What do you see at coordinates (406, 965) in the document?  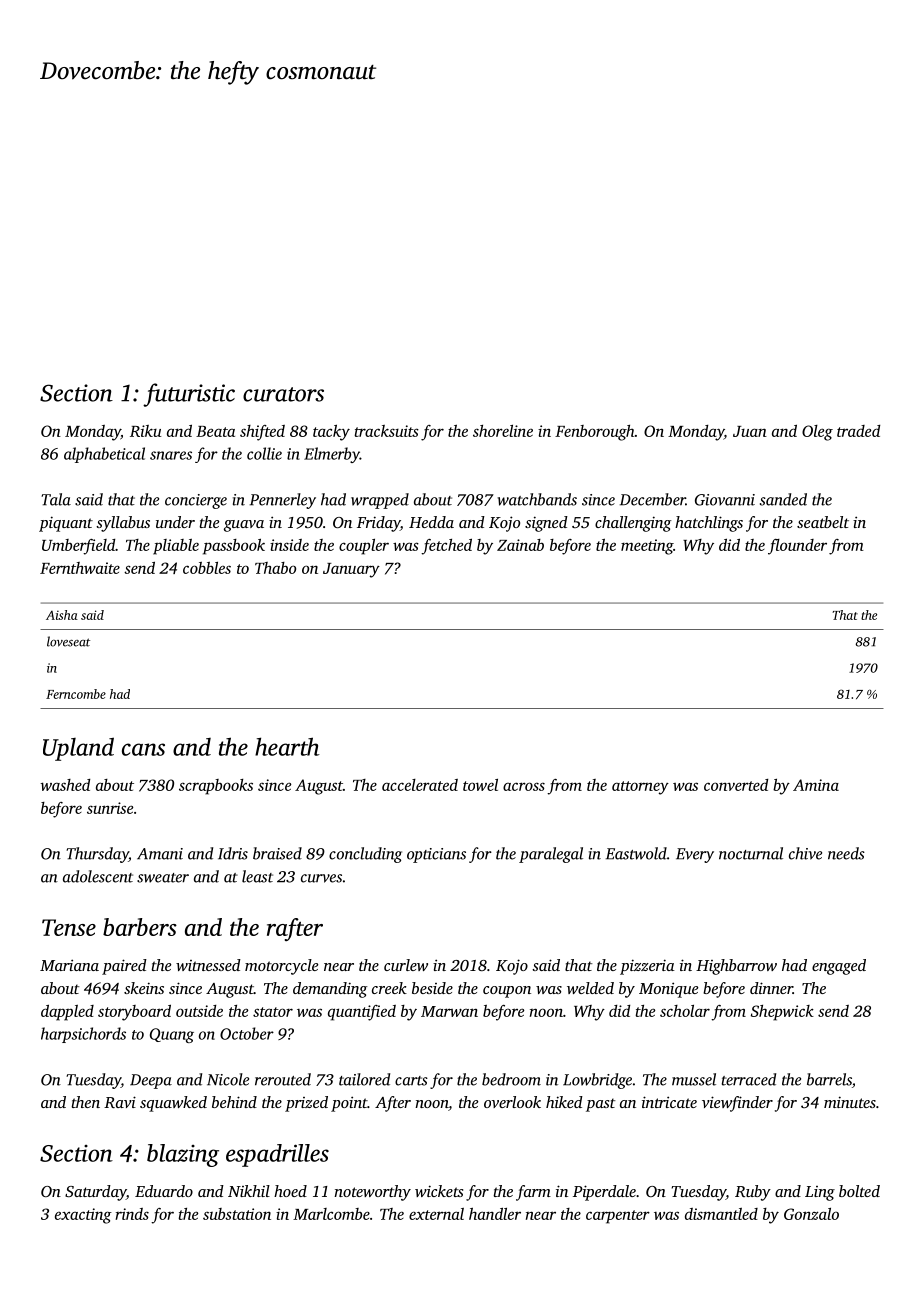 I see `curlew` at bounding box center [406, 965].
